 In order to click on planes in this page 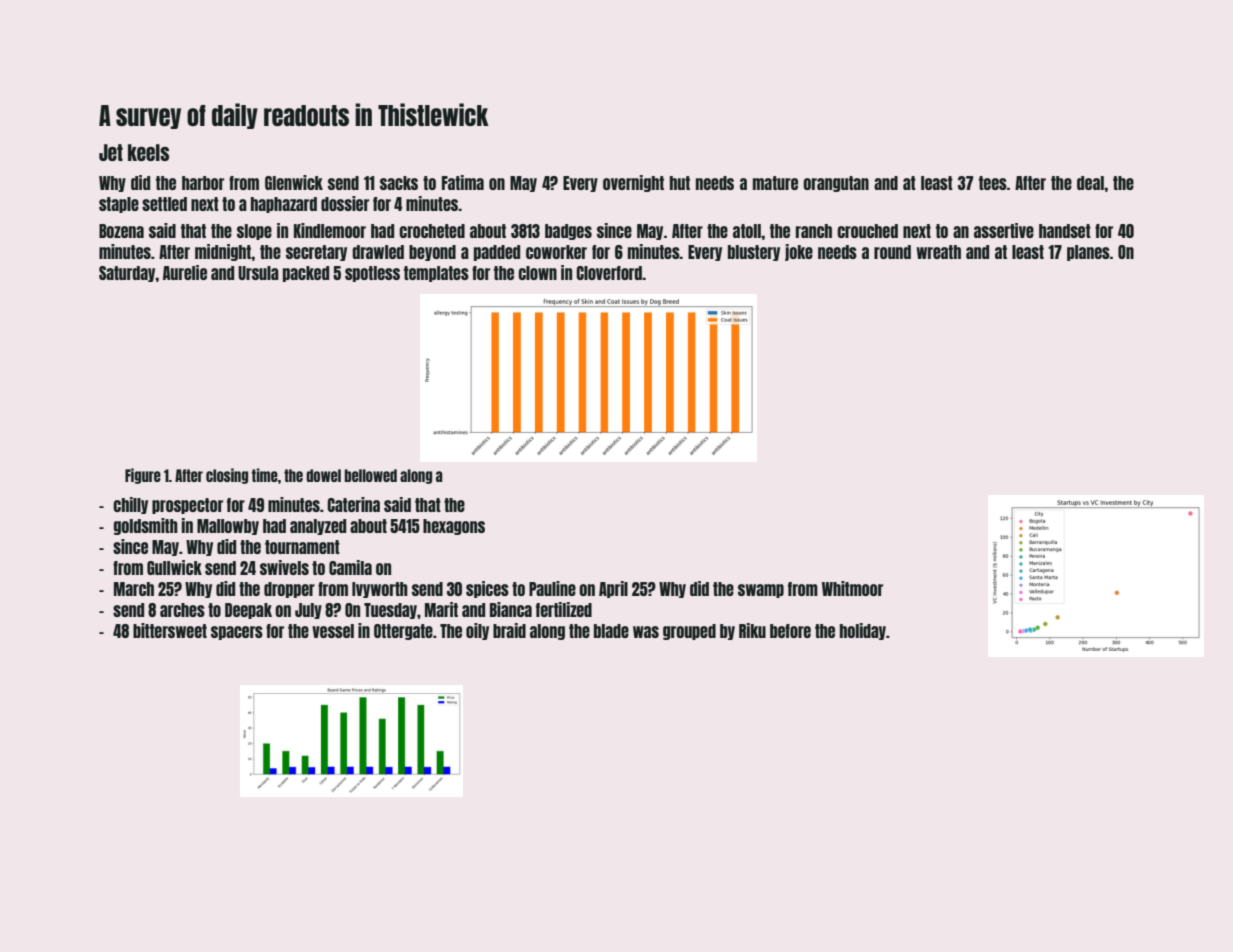, I will do `click(1088, 253)`.
